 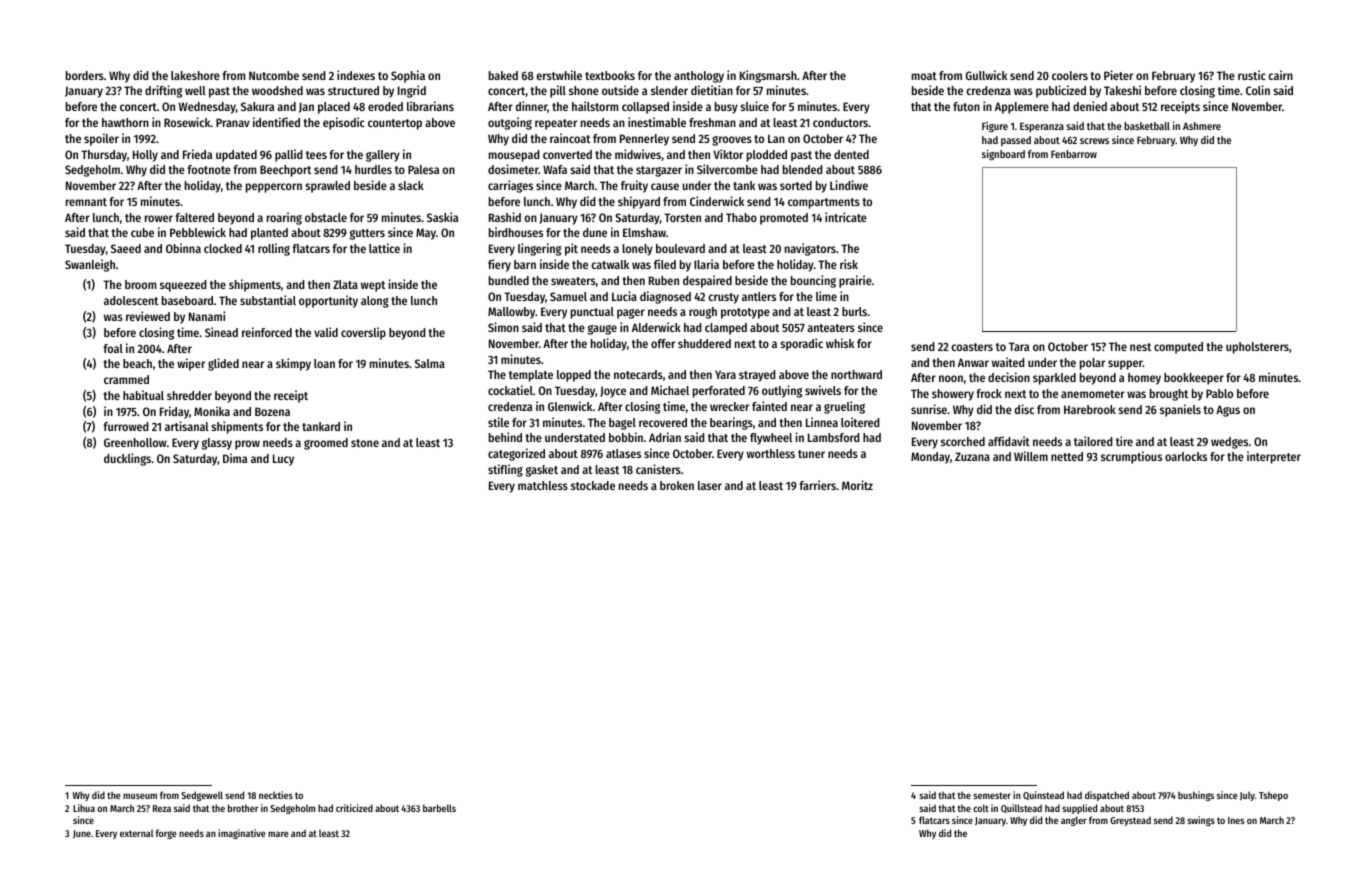 I want to click on laser, so click(x=710, y=485).
